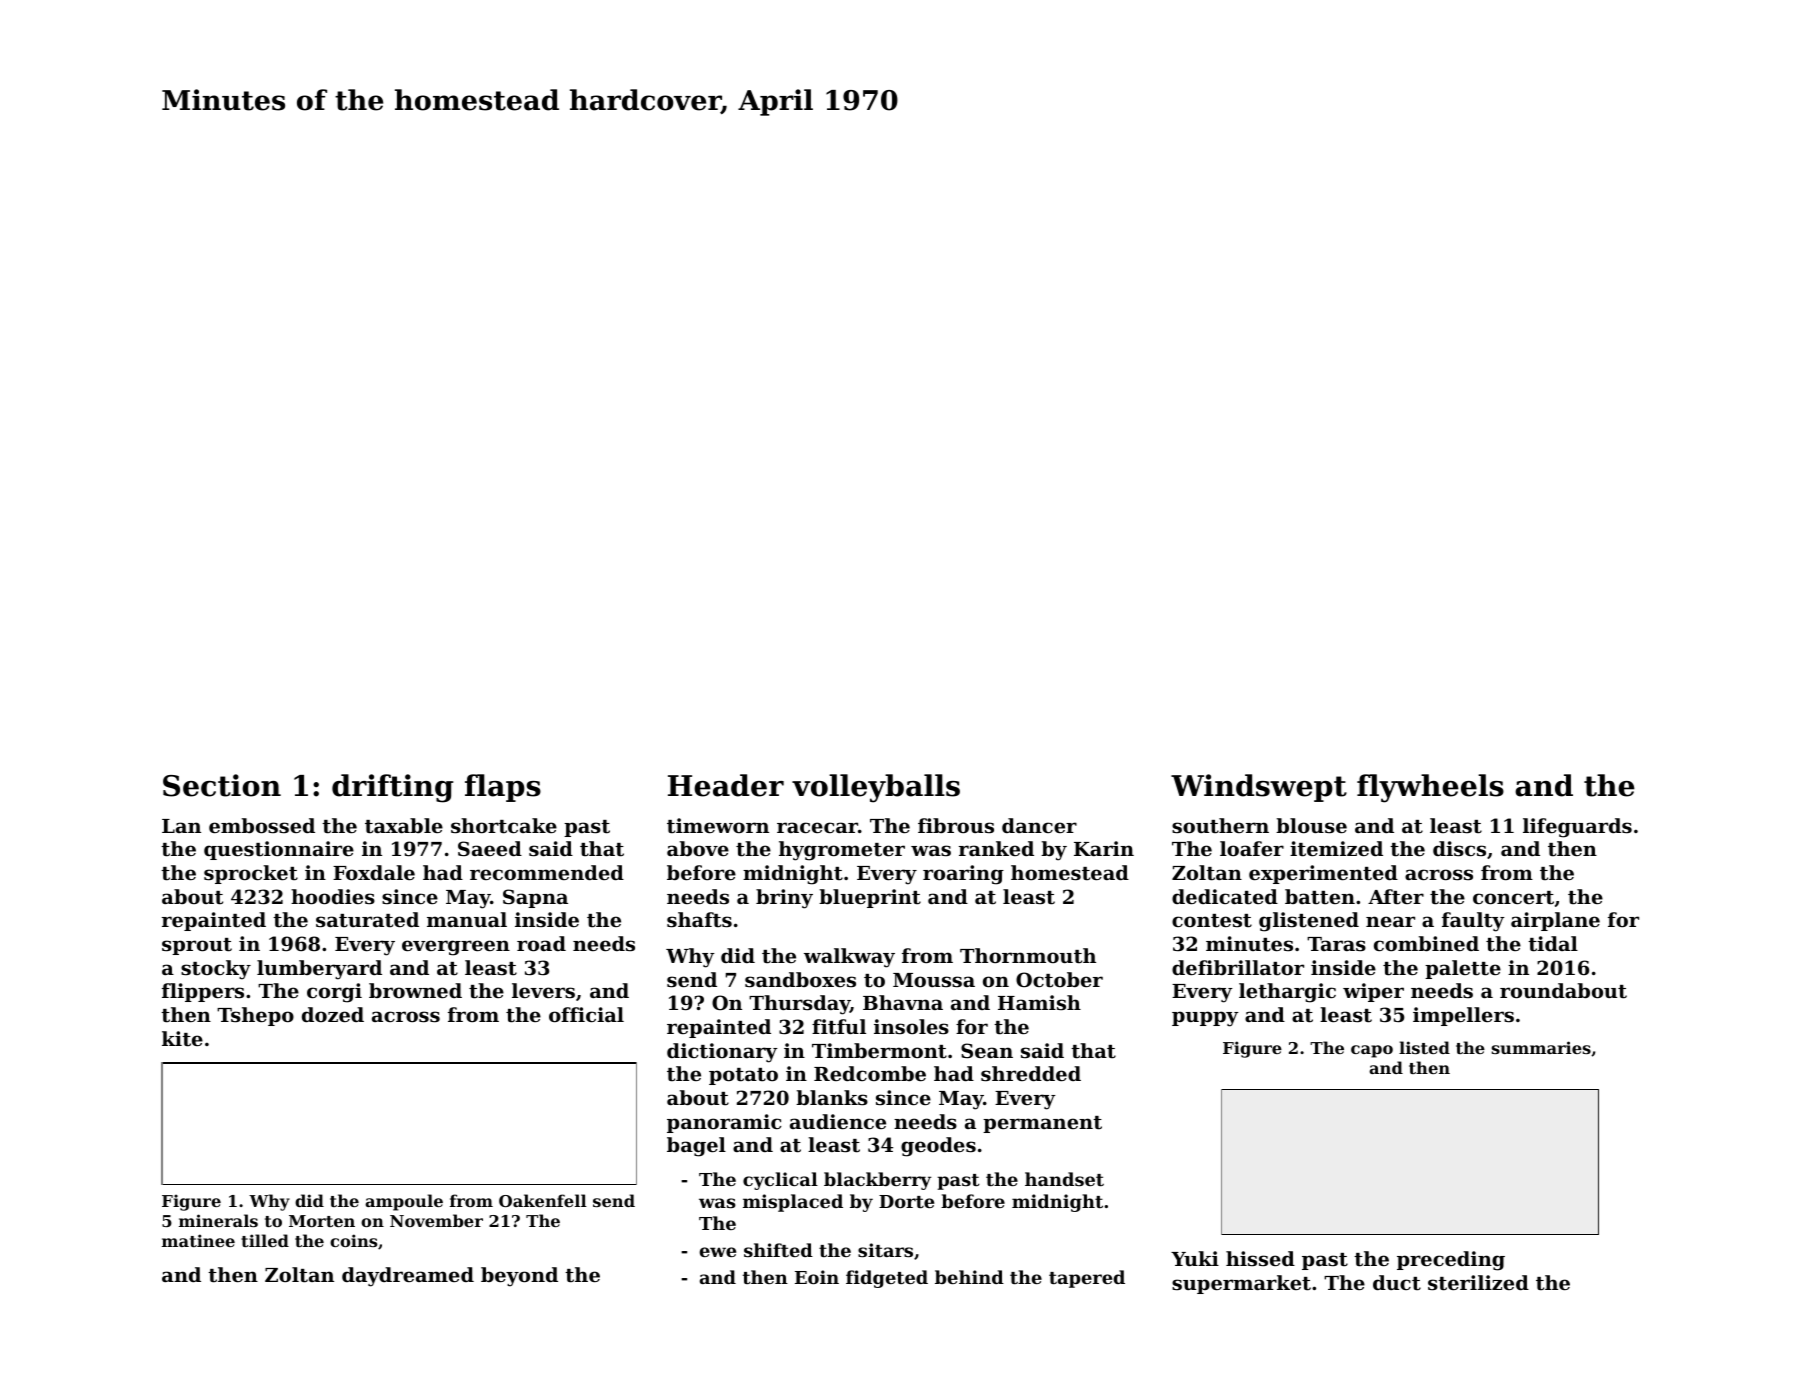 Image resolution: width=1809 pixels, height=1398 pixels. I want to click on wiper, so click(1373, 992).
